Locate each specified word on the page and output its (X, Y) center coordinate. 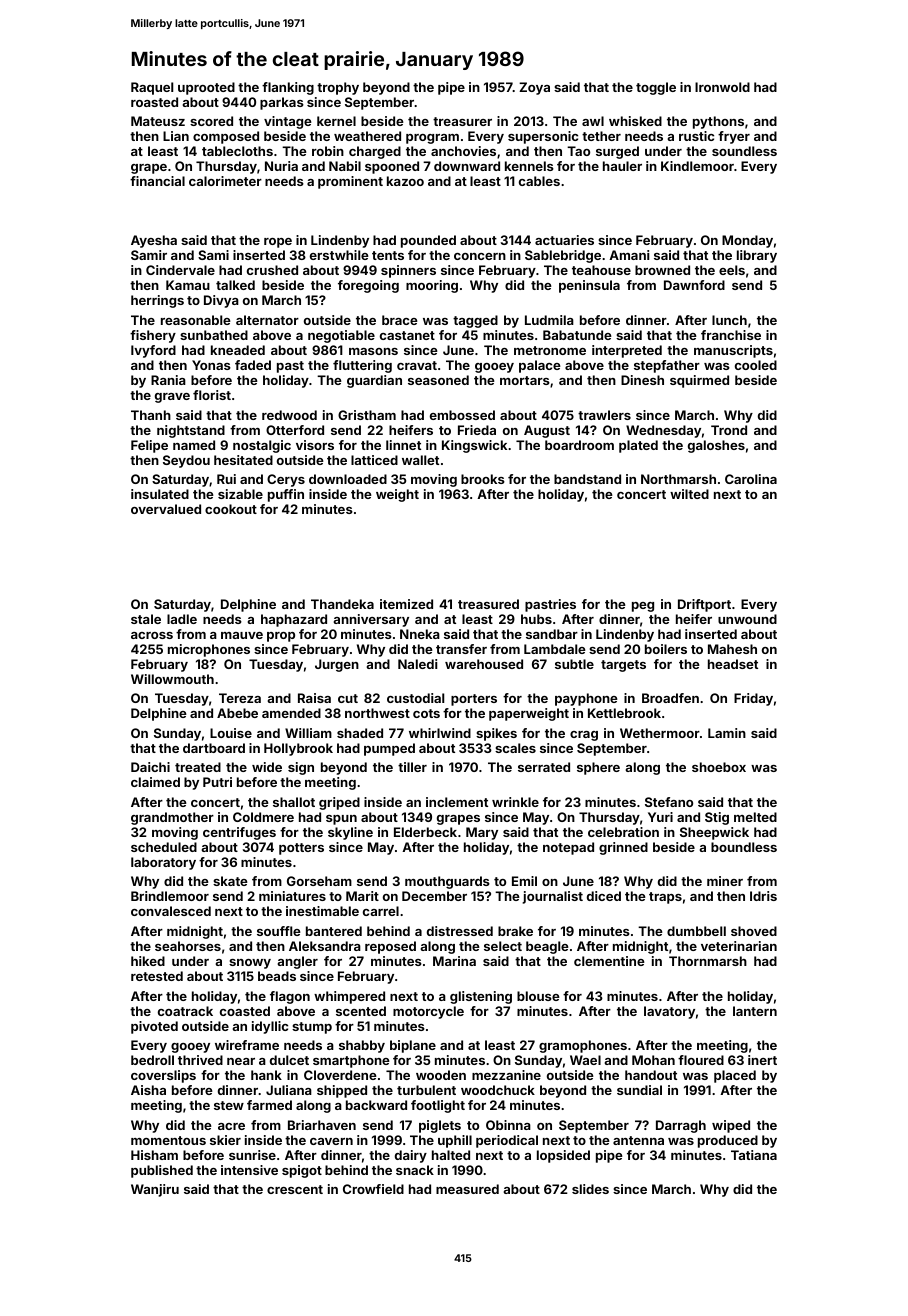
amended (291, 713)
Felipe (149, 446)
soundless (744, 151)
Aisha (148, 1090)
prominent (350, 182)
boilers (666, 649)
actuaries (564, 240)
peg (643, 607)
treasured (488, 604)
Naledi (417, 664)
